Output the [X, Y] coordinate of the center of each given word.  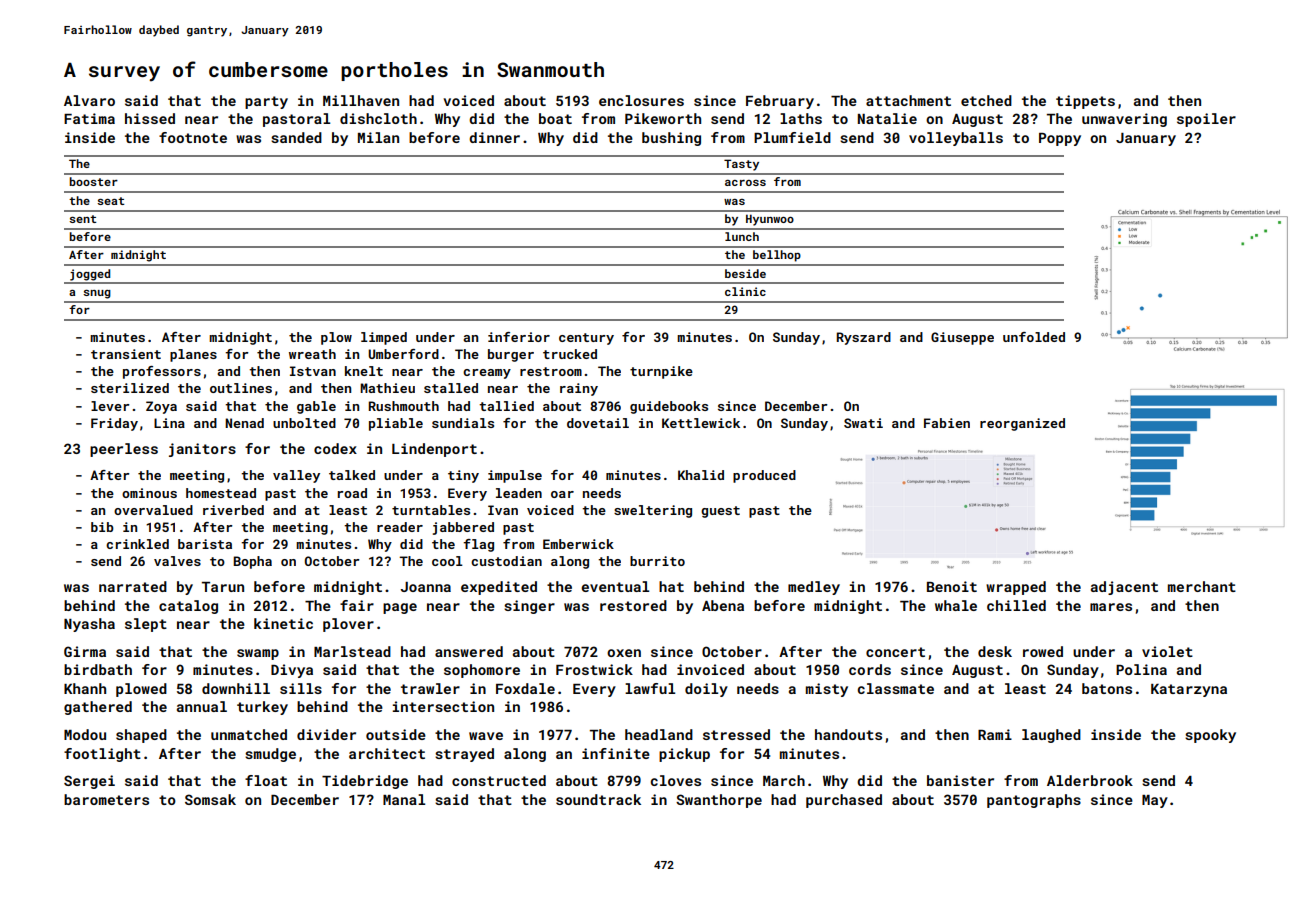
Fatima [89, 118]
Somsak [210, 799]
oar [562, 494]
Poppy [1060, 139]
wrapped [1016, 588]
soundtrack [598, 799]
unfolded [1034, 337]
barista [205, 544]
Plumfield [792, 137]
